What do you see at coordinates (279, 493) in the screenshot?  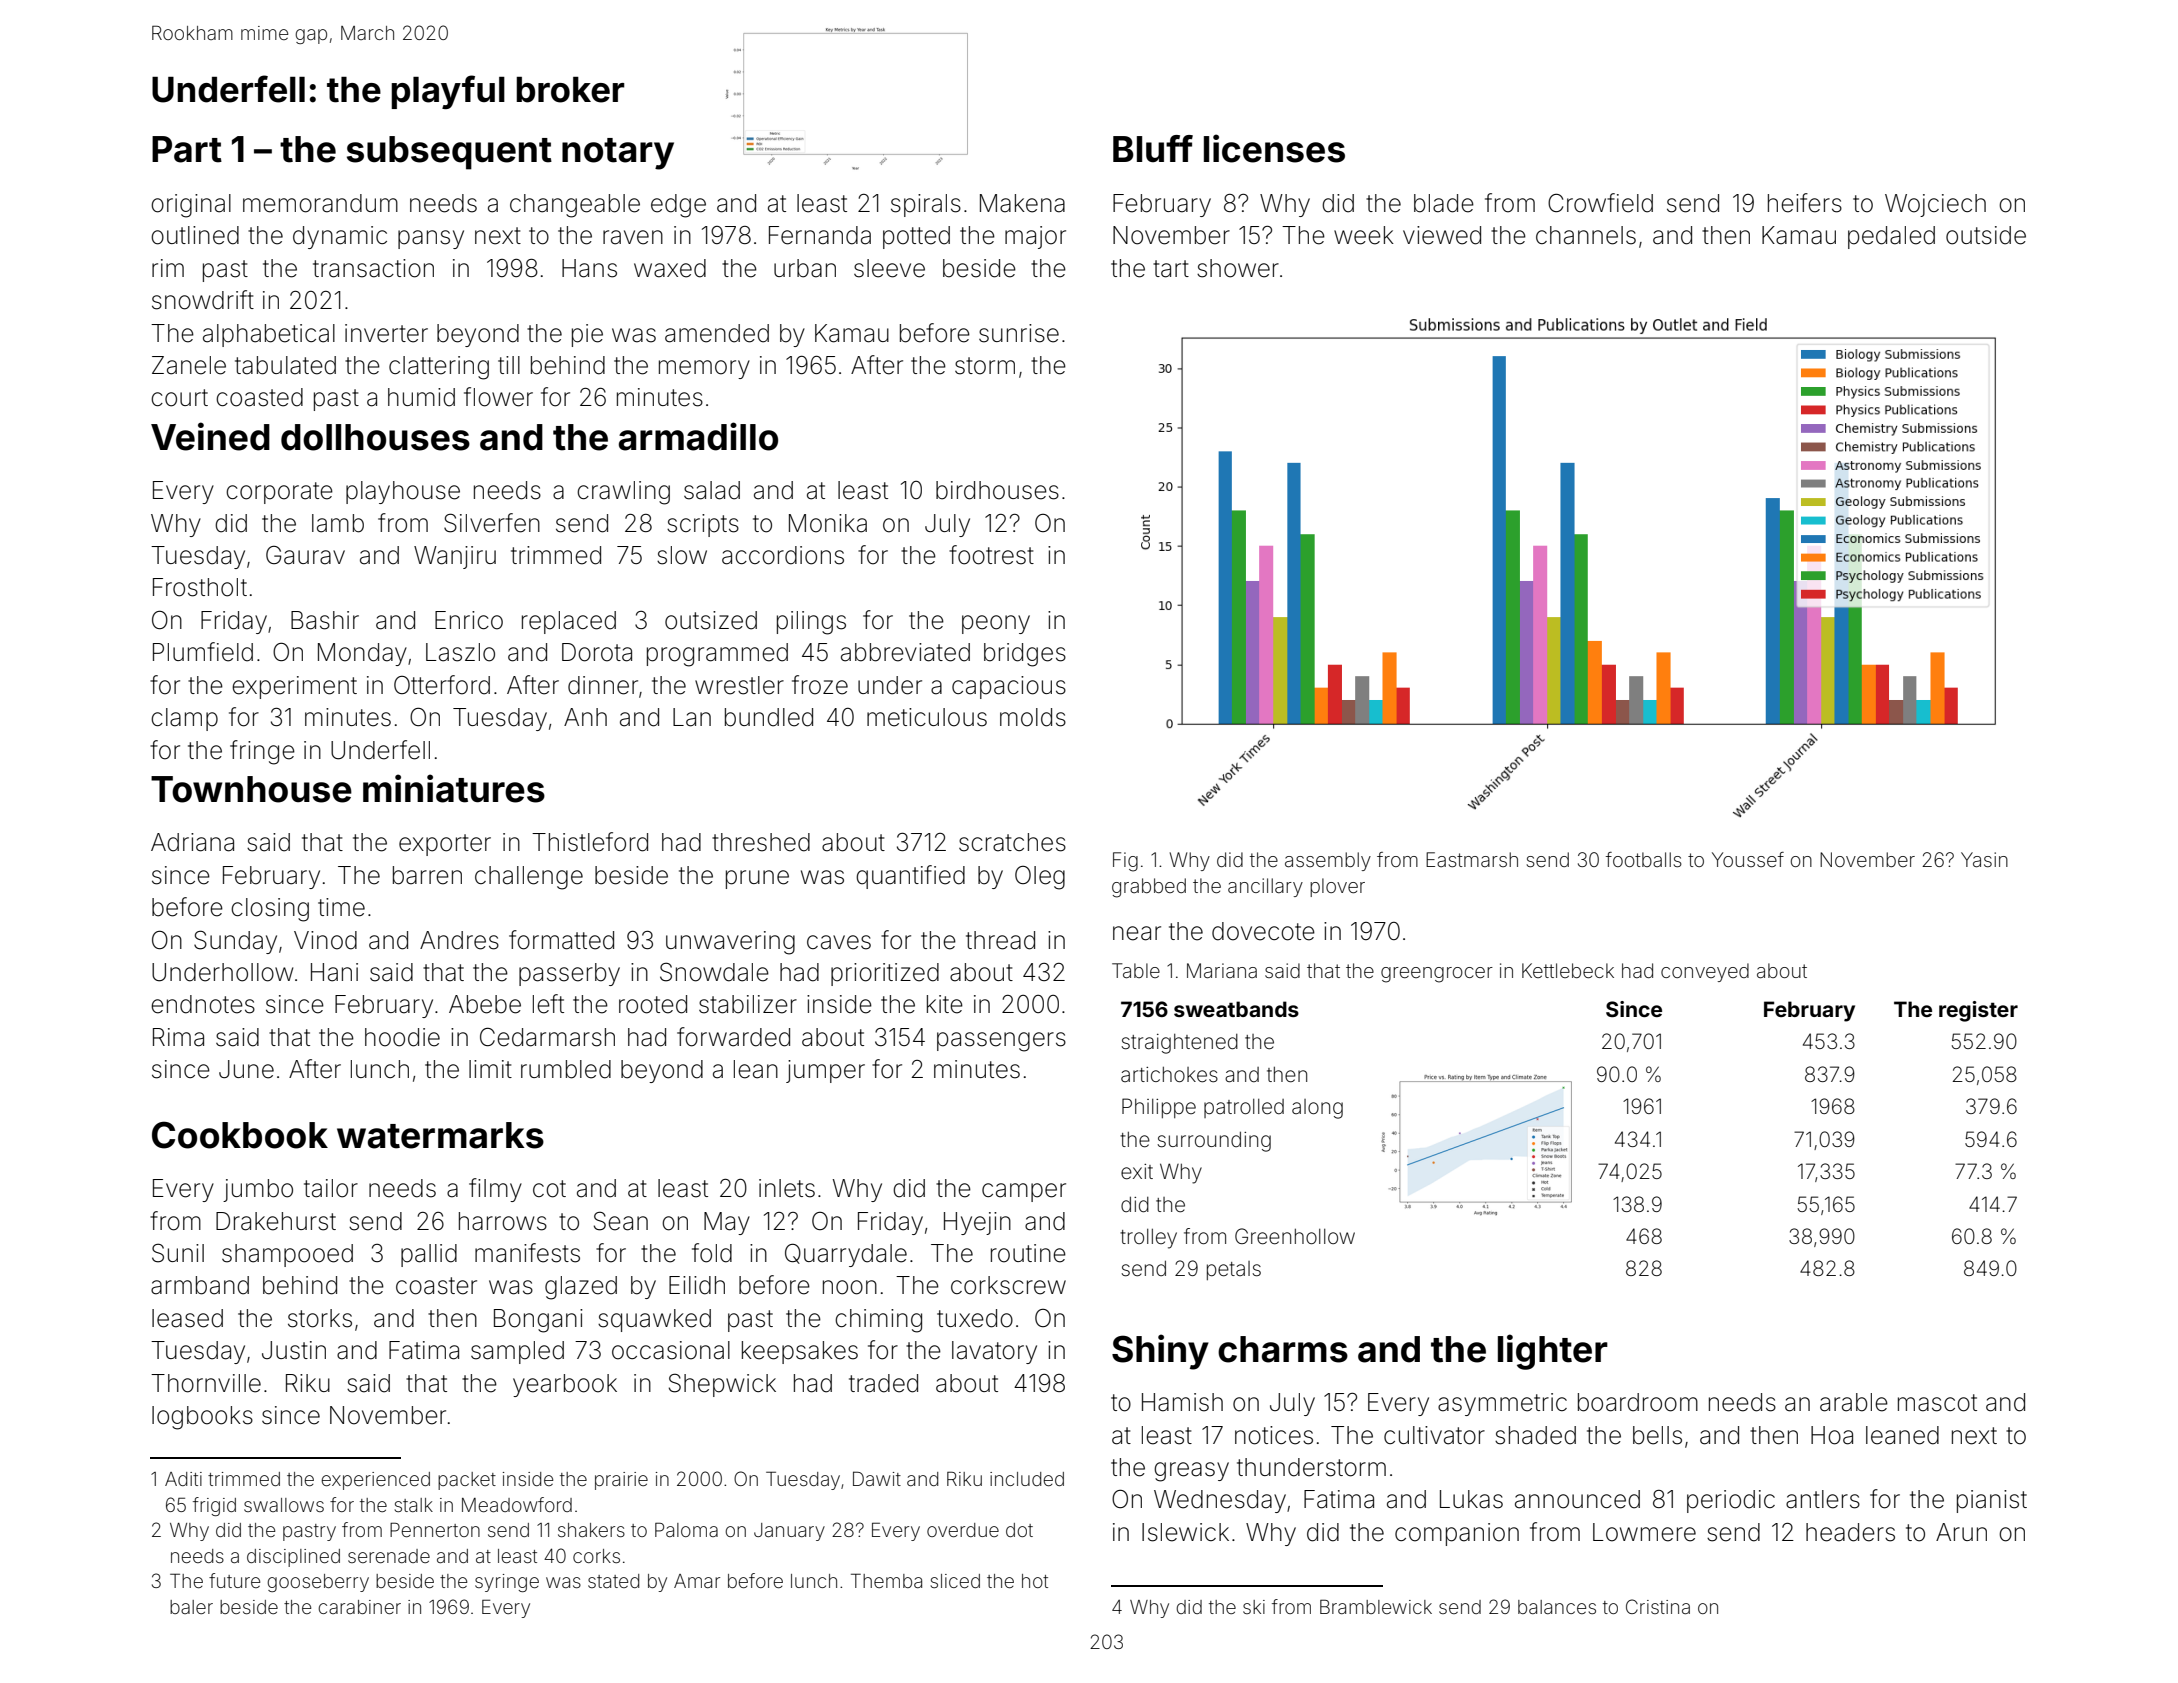 I see `corporate` at bounding box center [279, 493].
